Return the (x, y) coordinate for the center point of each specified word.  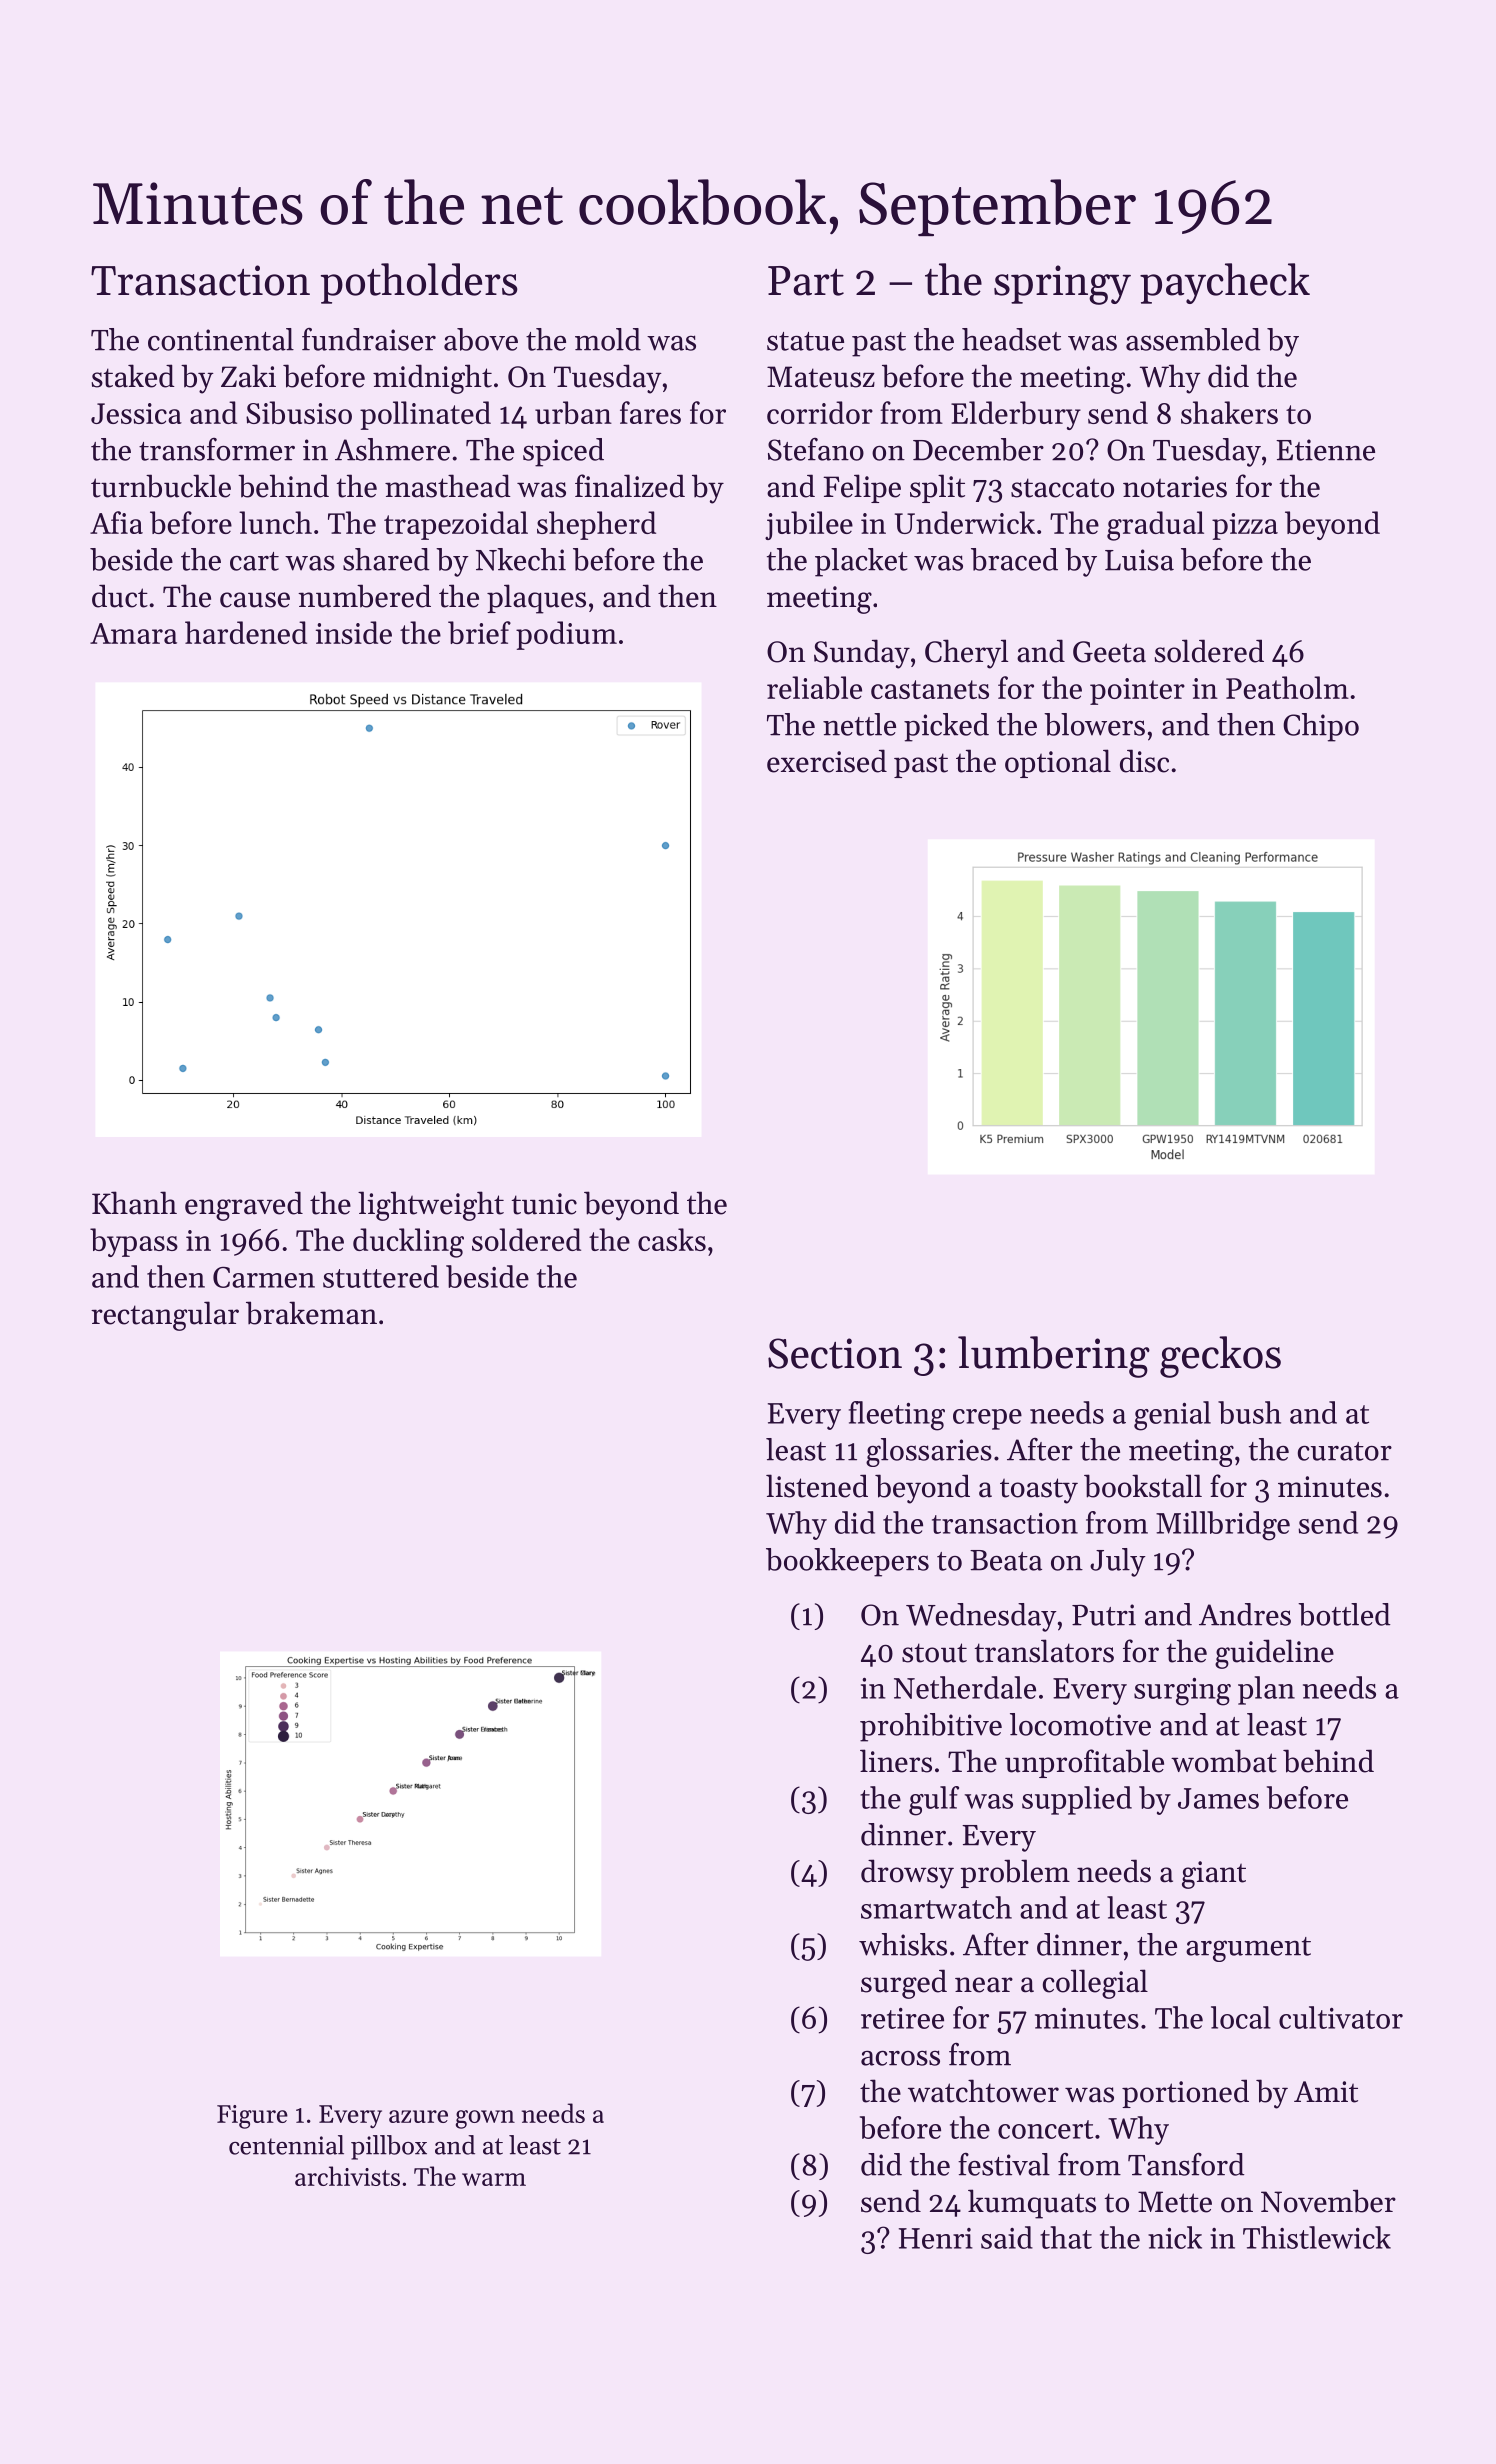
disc (1144, 761)
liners (896, 1761)
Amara (133, 633)
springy (1062, 285)
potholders (419, 283)
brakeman (311, 1313)
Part (806, 281)
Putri (1104, 1615)
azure (418, 2116)
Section (835, 1353)
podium (566, 635)
